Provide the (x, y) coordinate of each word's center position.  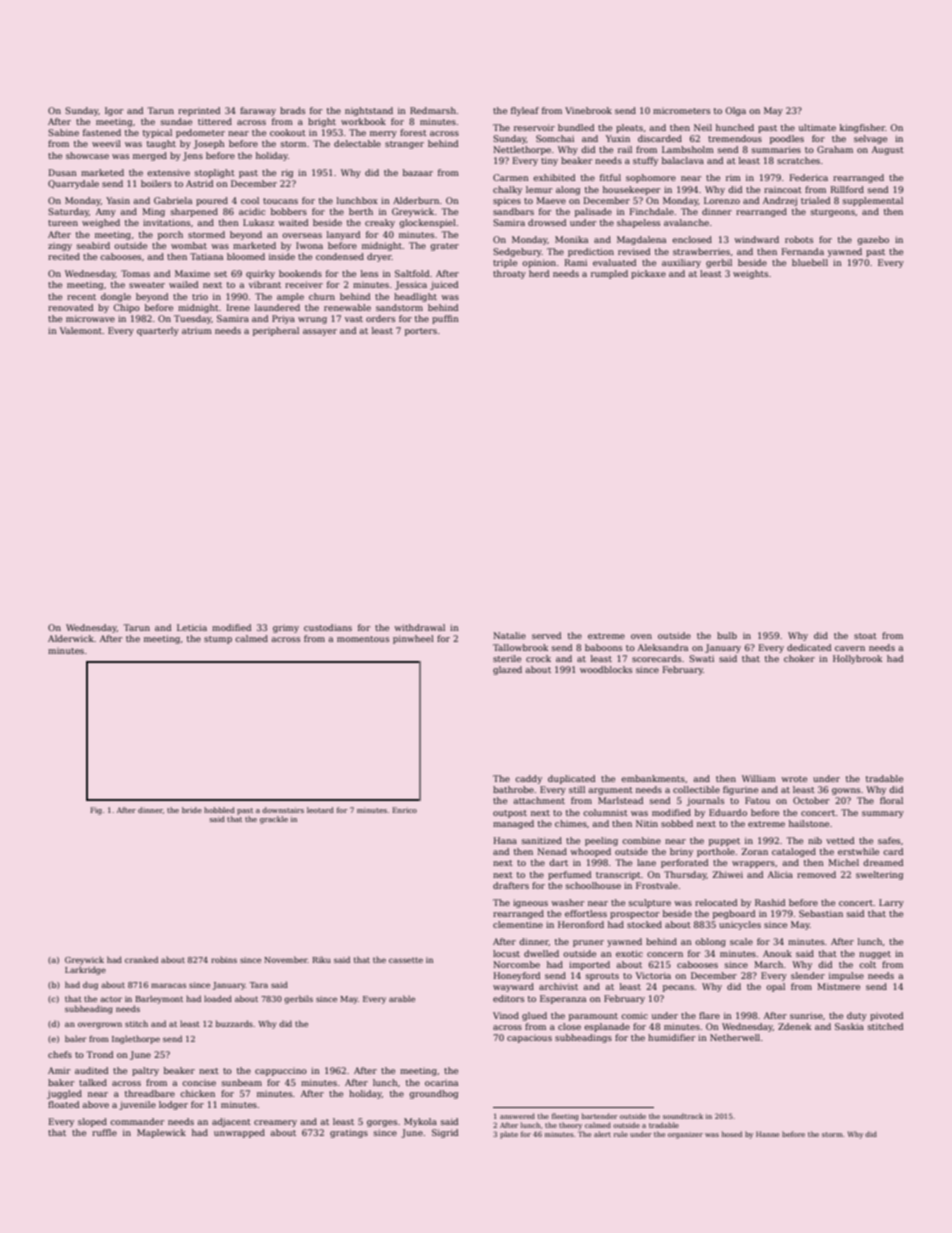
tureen (63, 223)
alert (602, 1134)
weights (750, 274)
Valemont (81, 330)
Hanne (767, 1134)
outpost (510, 814)
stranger (404, 145)
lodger (173, 1105)
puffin (445, 319)
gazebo (873, 240)
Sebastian (821, 913)
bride (192, 810)
